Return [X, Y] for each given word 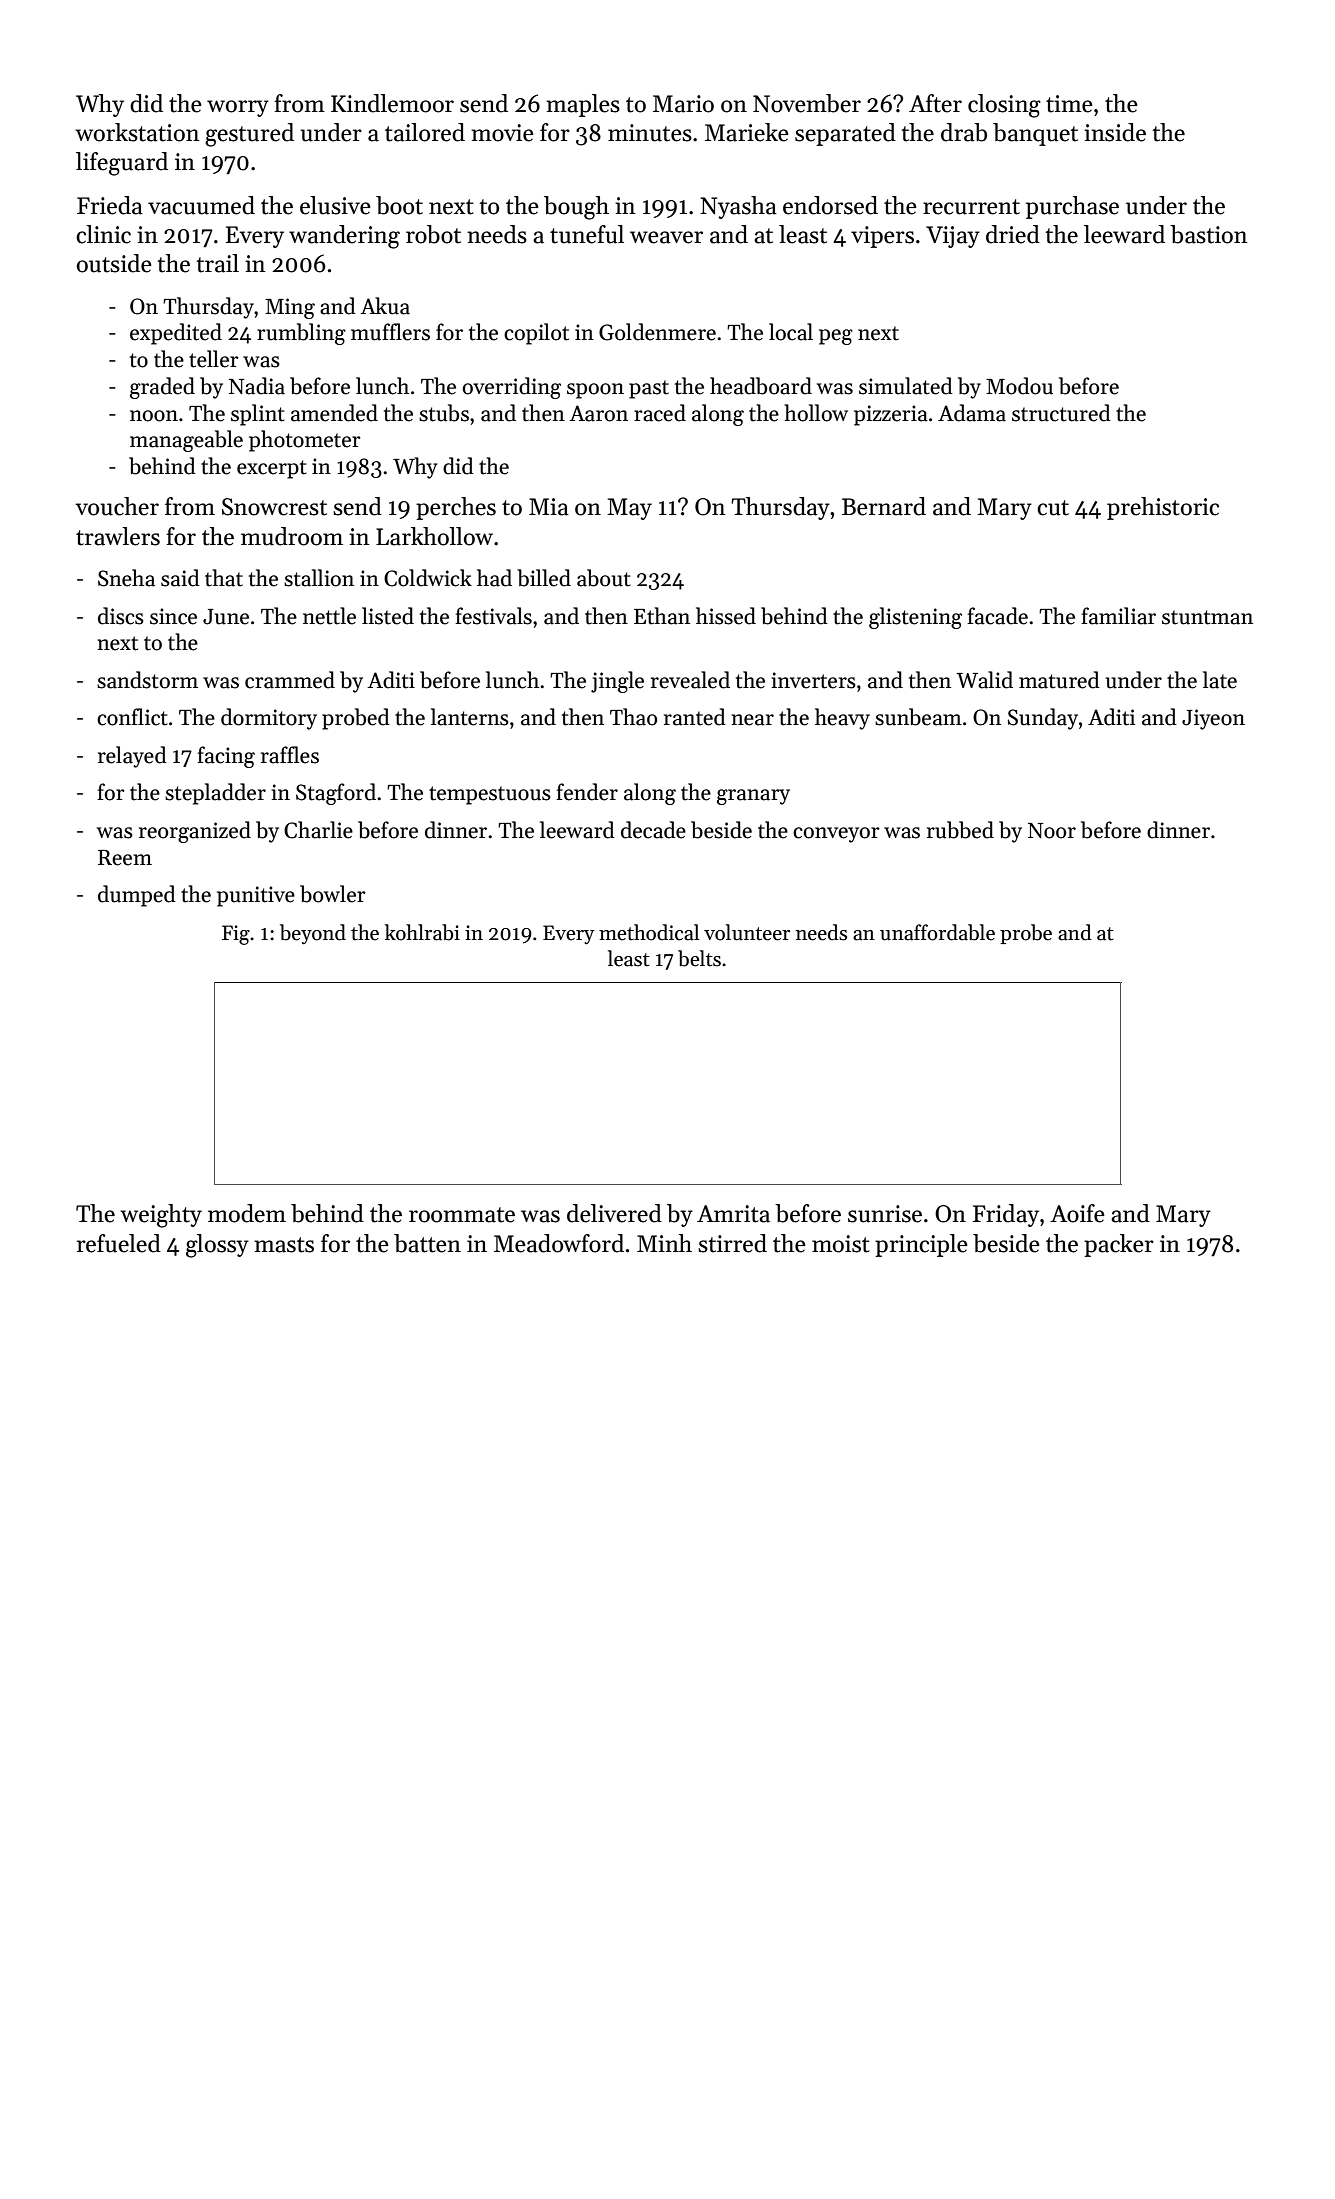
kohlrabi [422, 932]
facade [997, 616]
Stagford [336, 794]
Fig [236, 935]
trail [218, 263]
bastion [1209, 234]
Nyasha [738, 207]
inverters [814, 680]
